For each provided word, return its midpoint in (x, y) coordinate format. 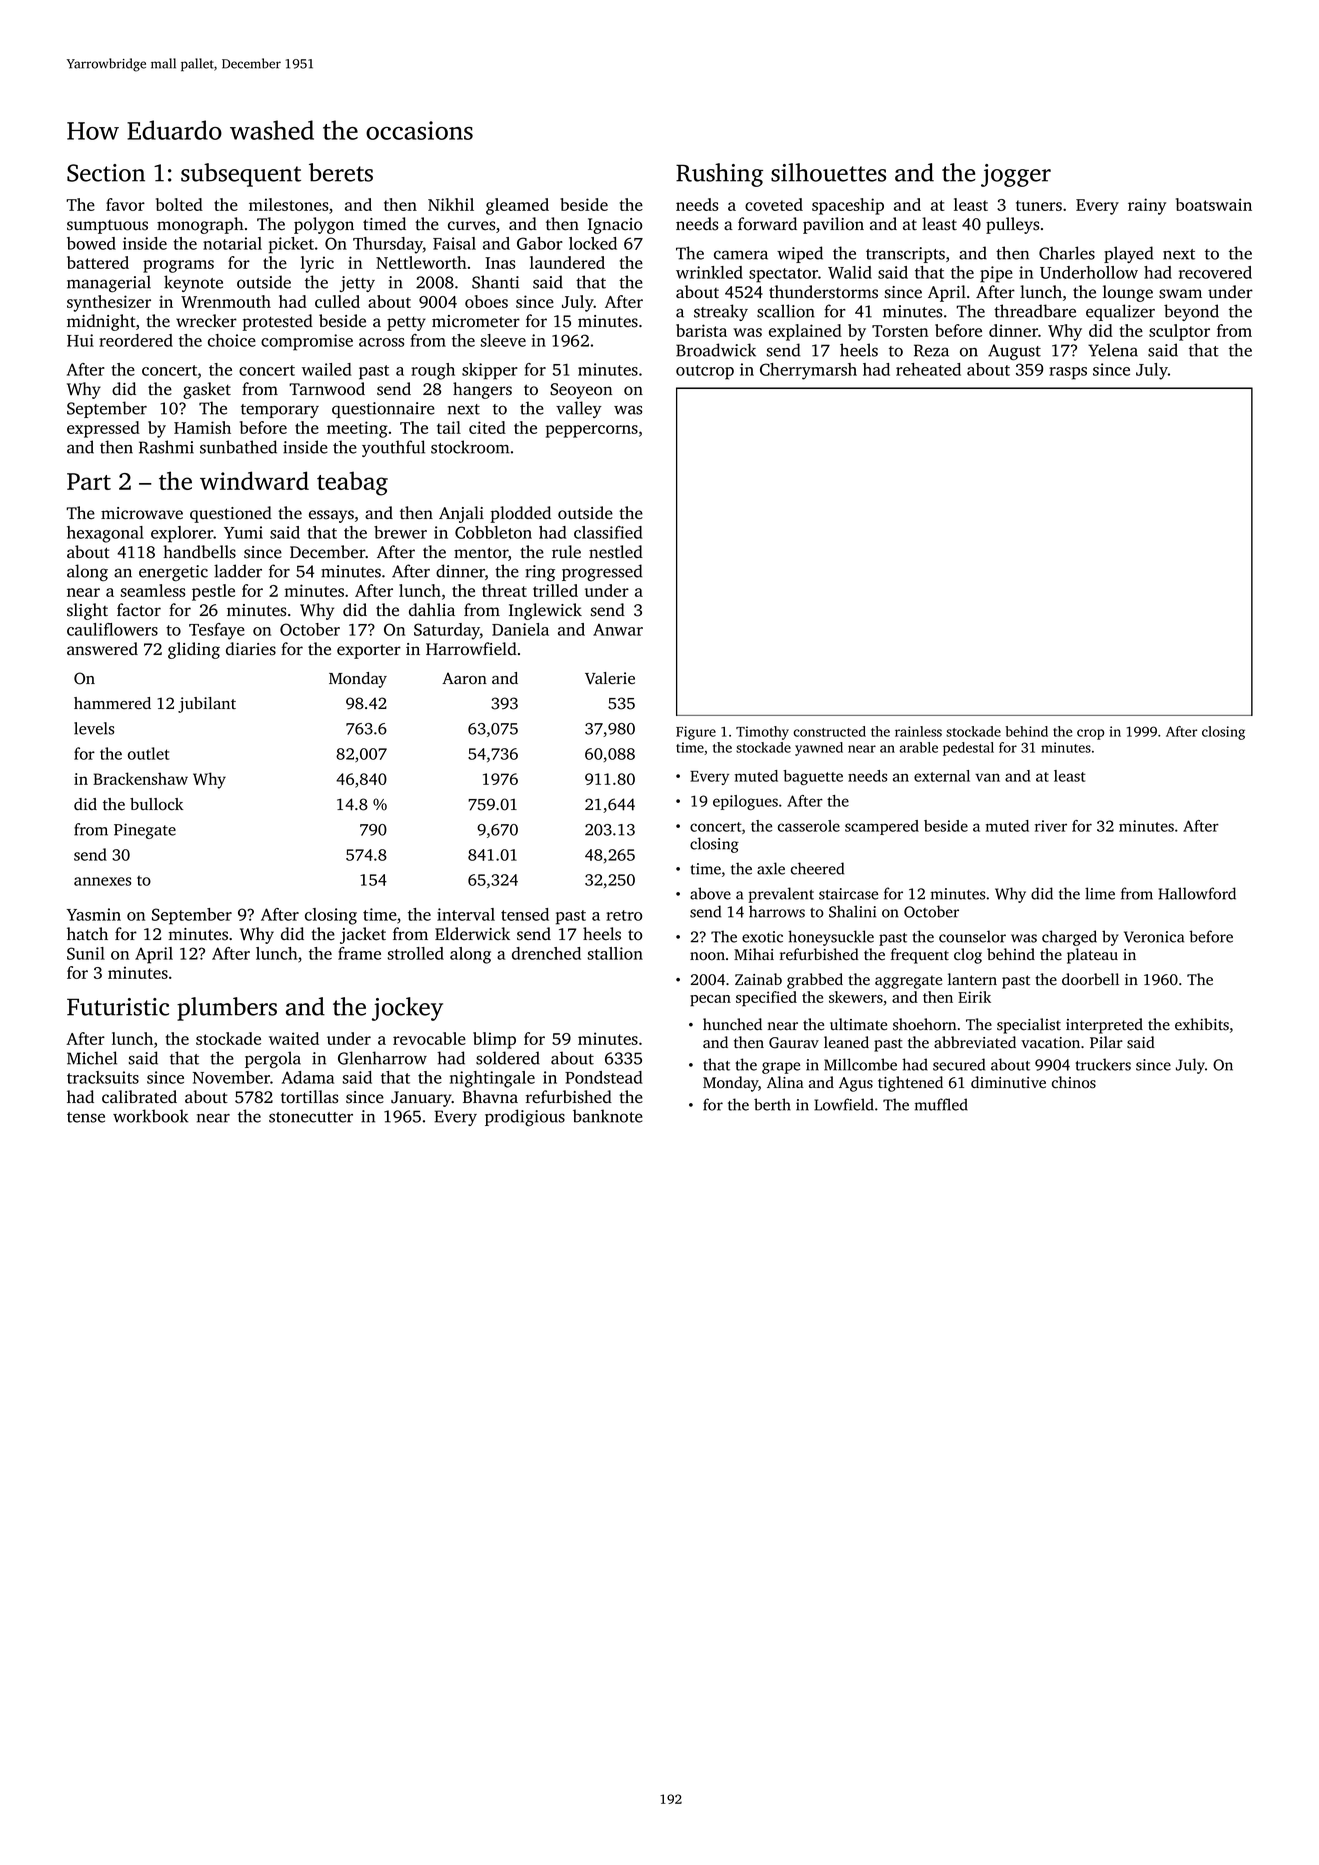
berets (341, 172)
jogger (1016, 175)
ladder (238, 571)
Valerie (610, 678)
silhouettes (828, 172)
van (987, 777)
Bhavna (490, 1096)
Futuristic (118, 1007)
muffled (941, 1104)
